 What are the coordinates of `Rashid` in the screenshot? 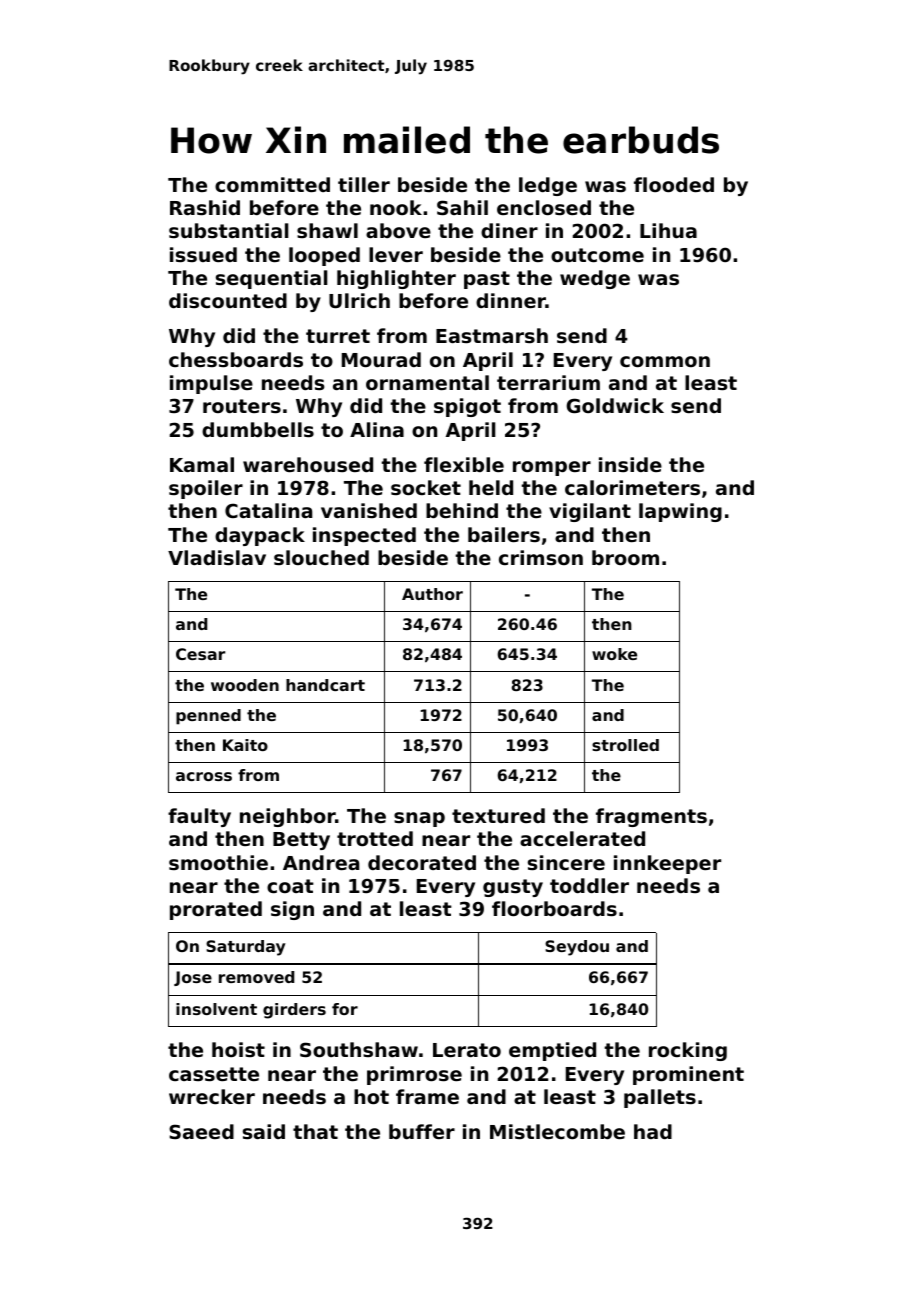 It's located at (205, 207).
